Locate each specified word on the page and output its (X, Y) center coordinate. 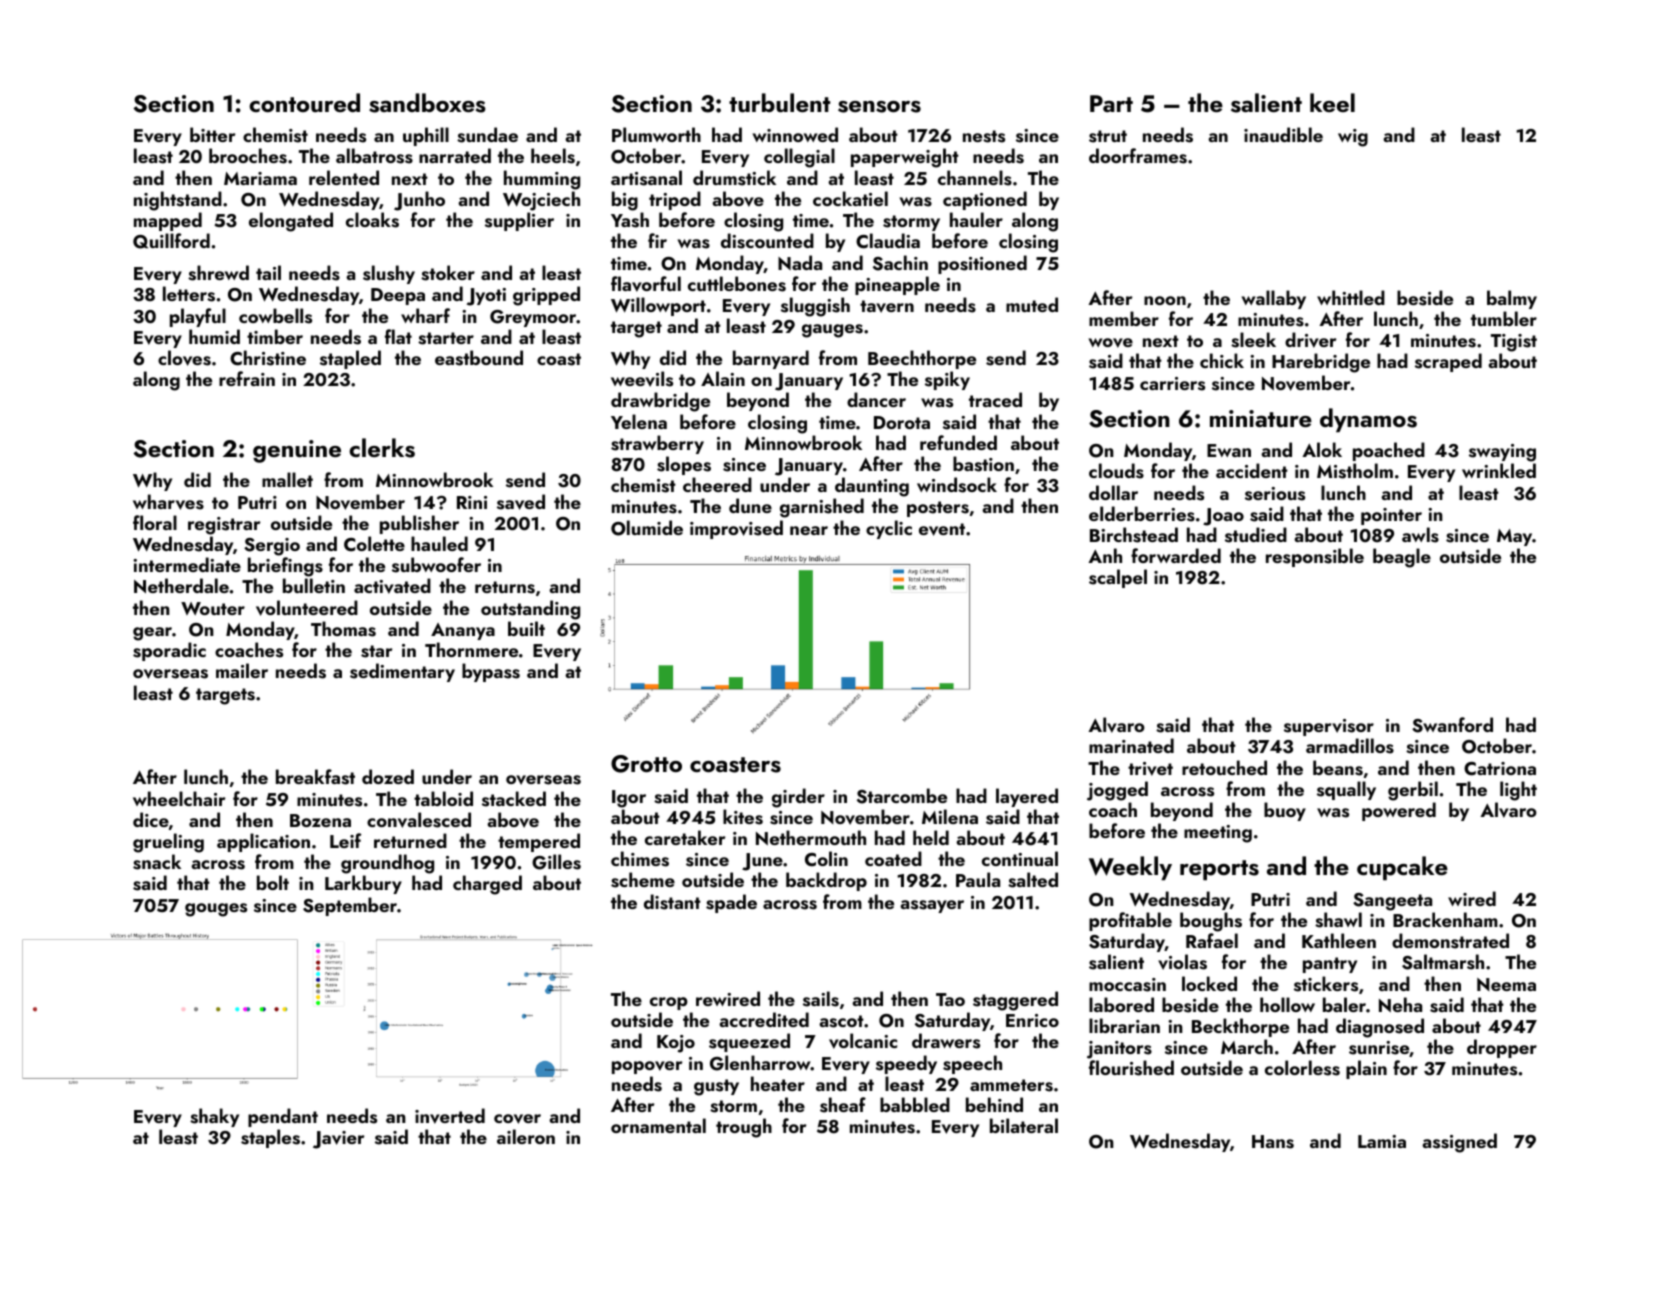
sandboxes (427, 103)
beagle (1402, 558)
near (809, 530)
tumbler (1504, 318)
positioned (982, 264)
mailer (242, 670)
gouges (216, 910)
